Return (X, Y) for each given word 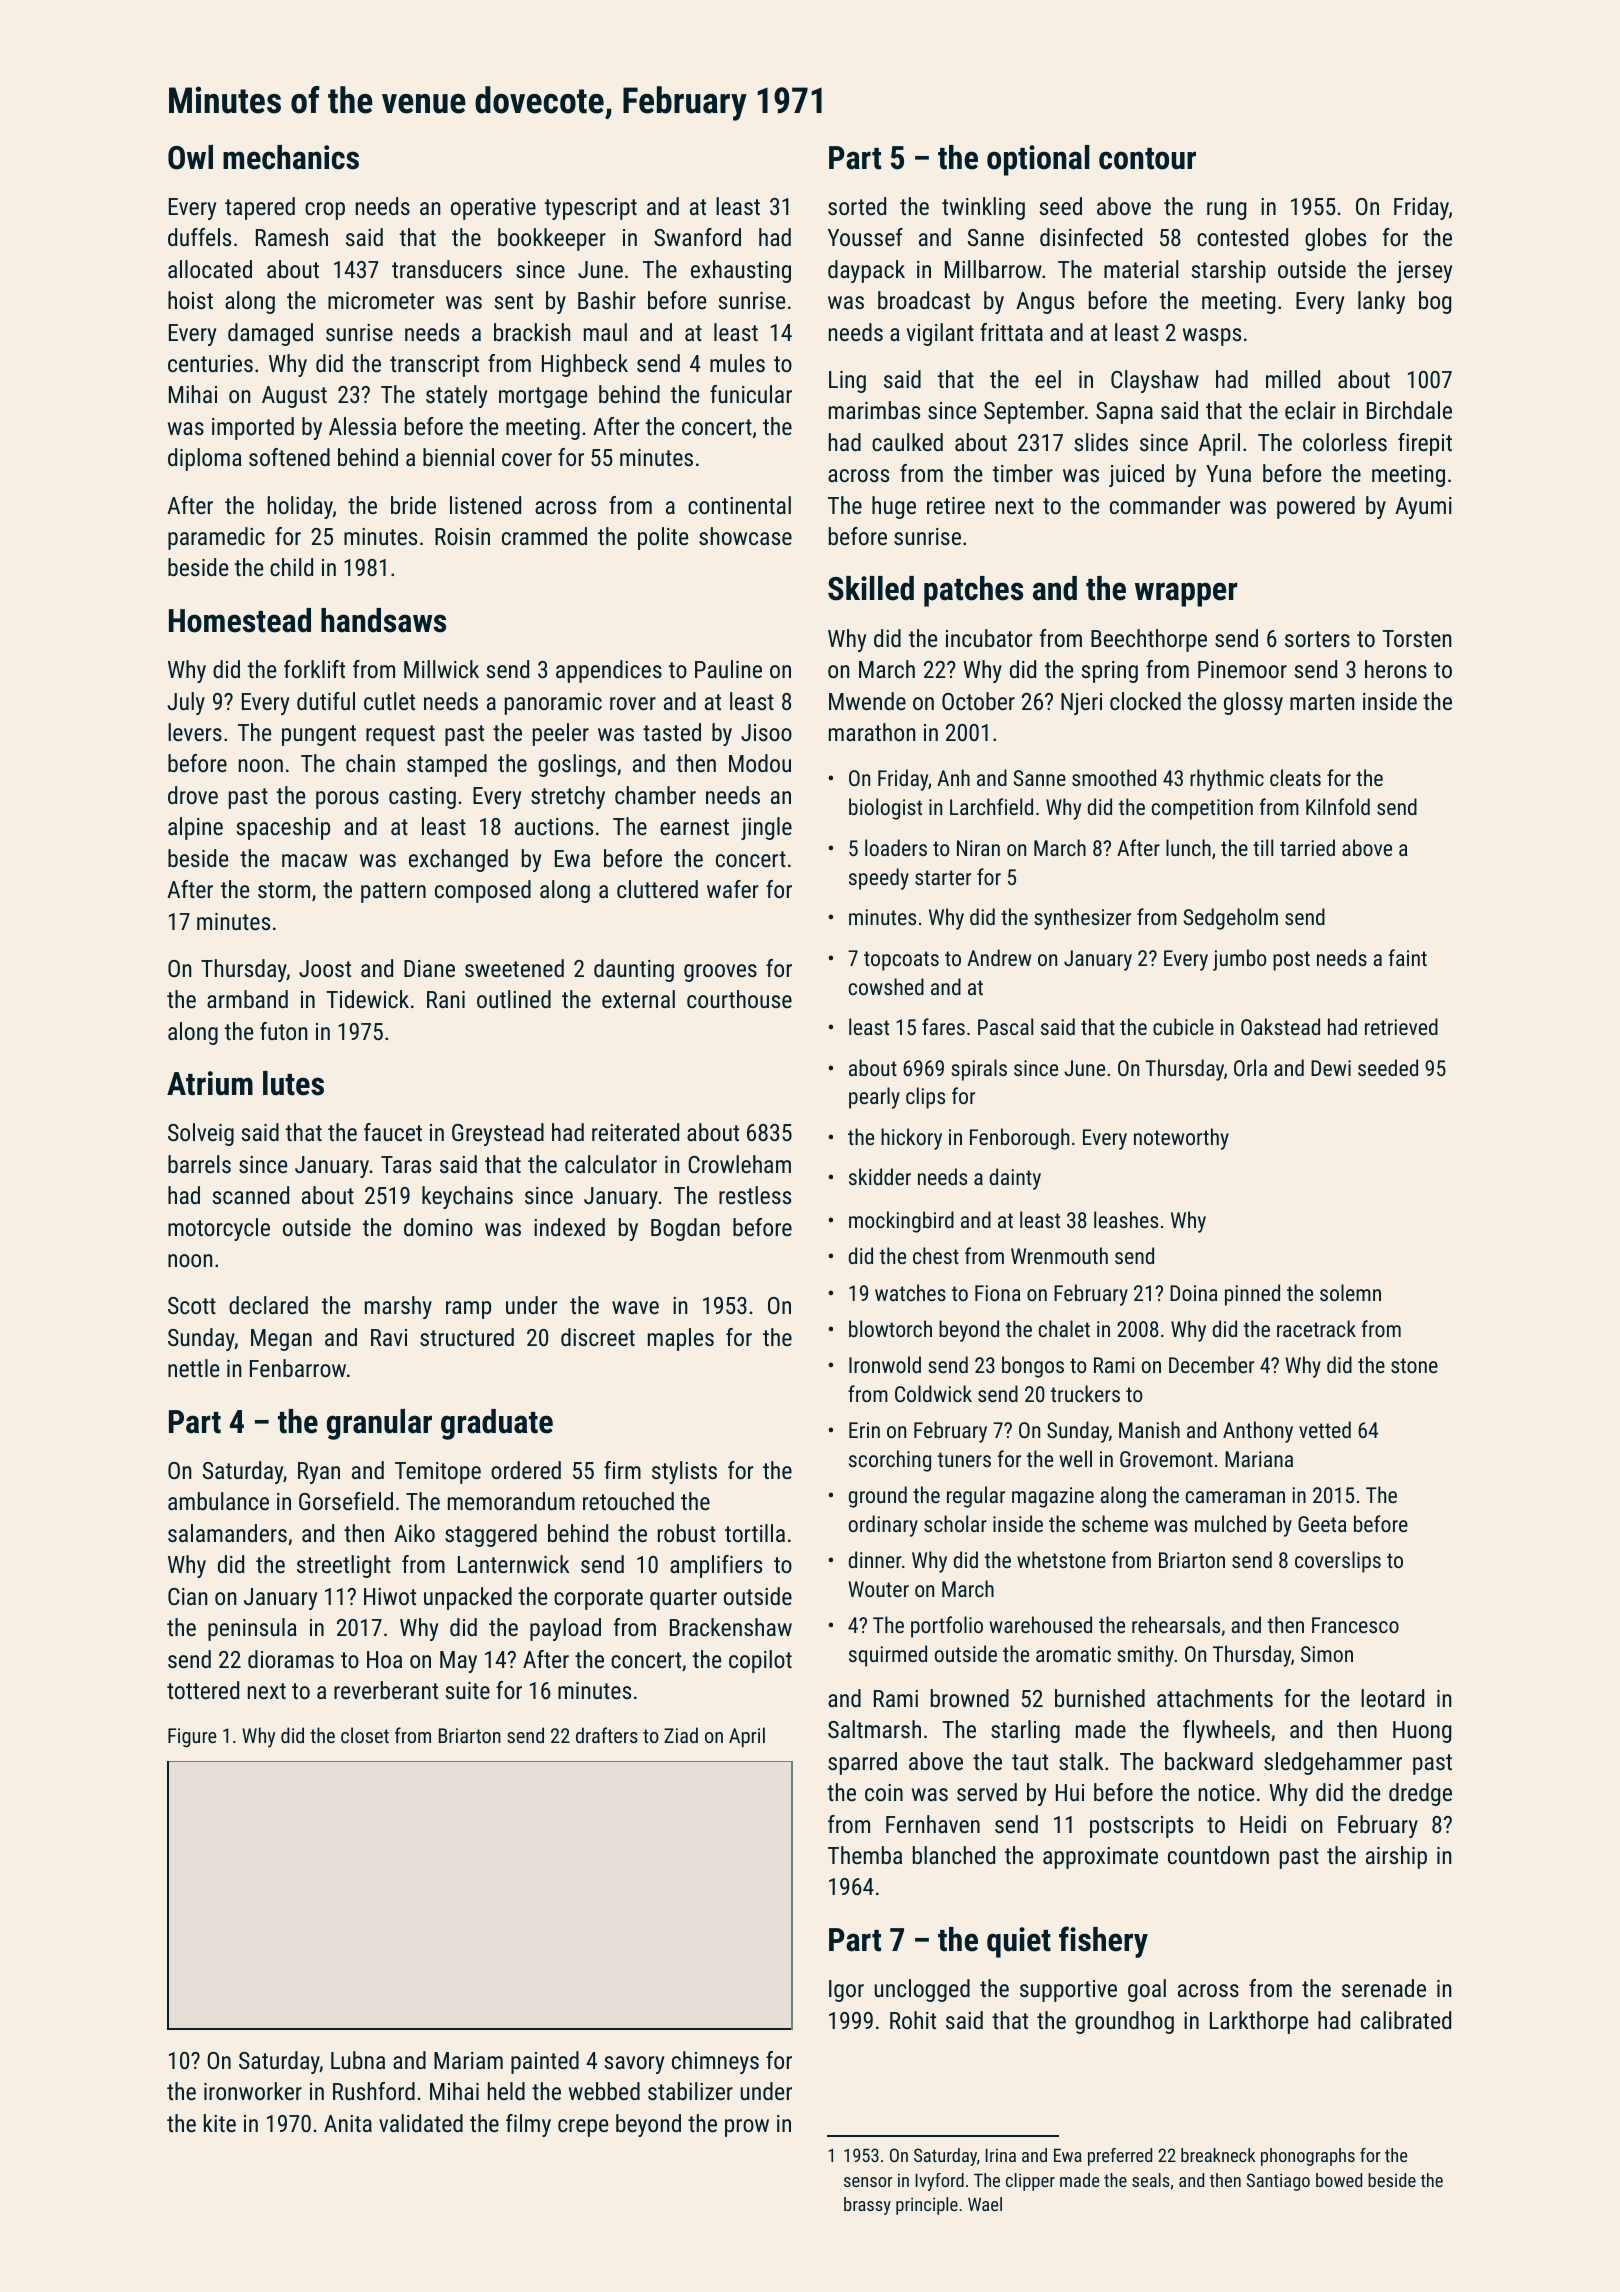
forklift (314, 669)
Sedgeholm (1231, 919)
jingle (766, 828)
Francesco (1355, 1625)
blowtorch (890, 1328)
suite (468, 1690)
